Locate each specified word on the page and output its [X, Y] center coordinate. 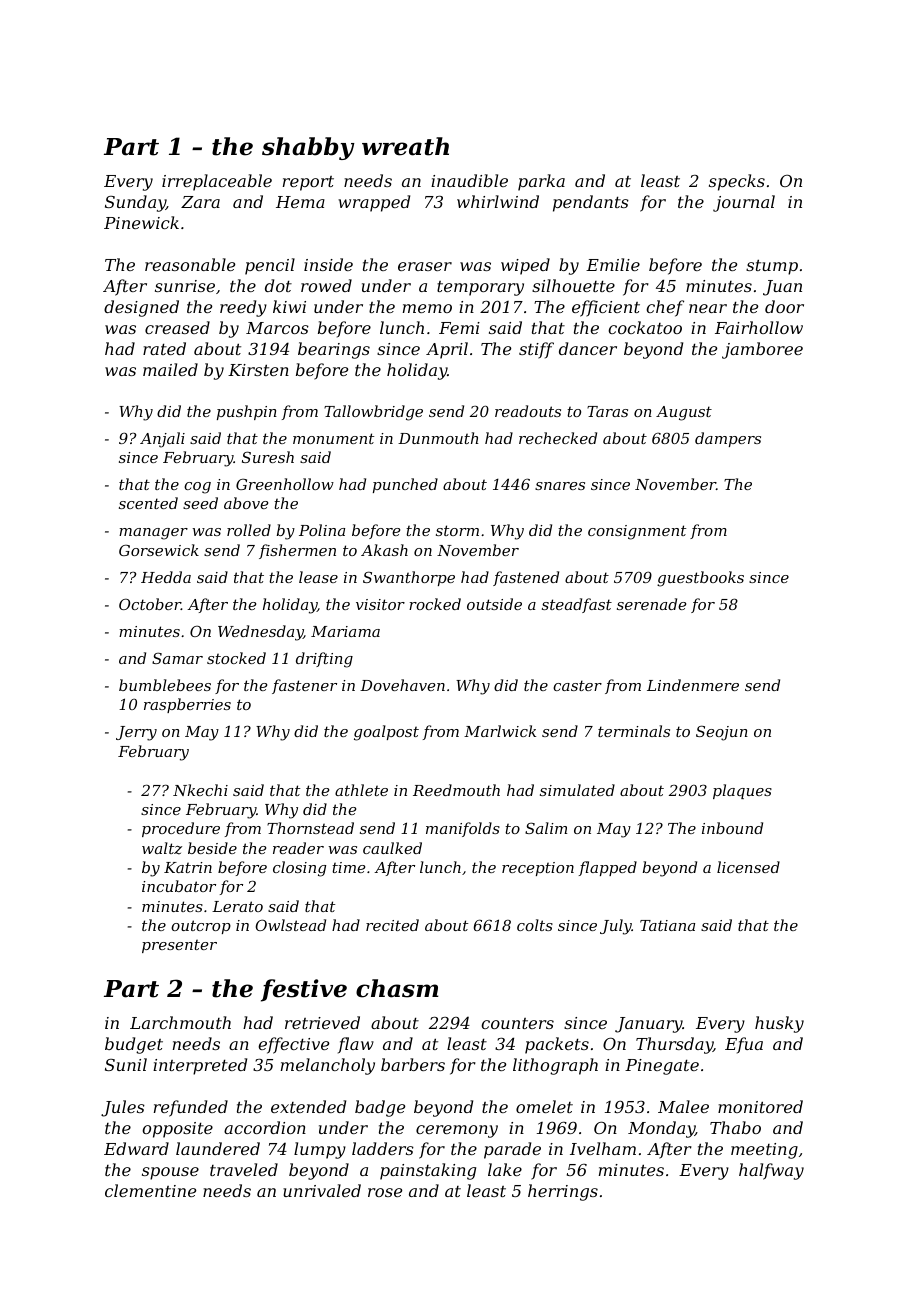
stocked [236, 658]
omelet [544, 1106]
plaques [742, 791]
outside [494, 604]
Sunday [135, 203]
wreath [405, 146]
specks [737, 182]
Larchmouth [180, 1022]
